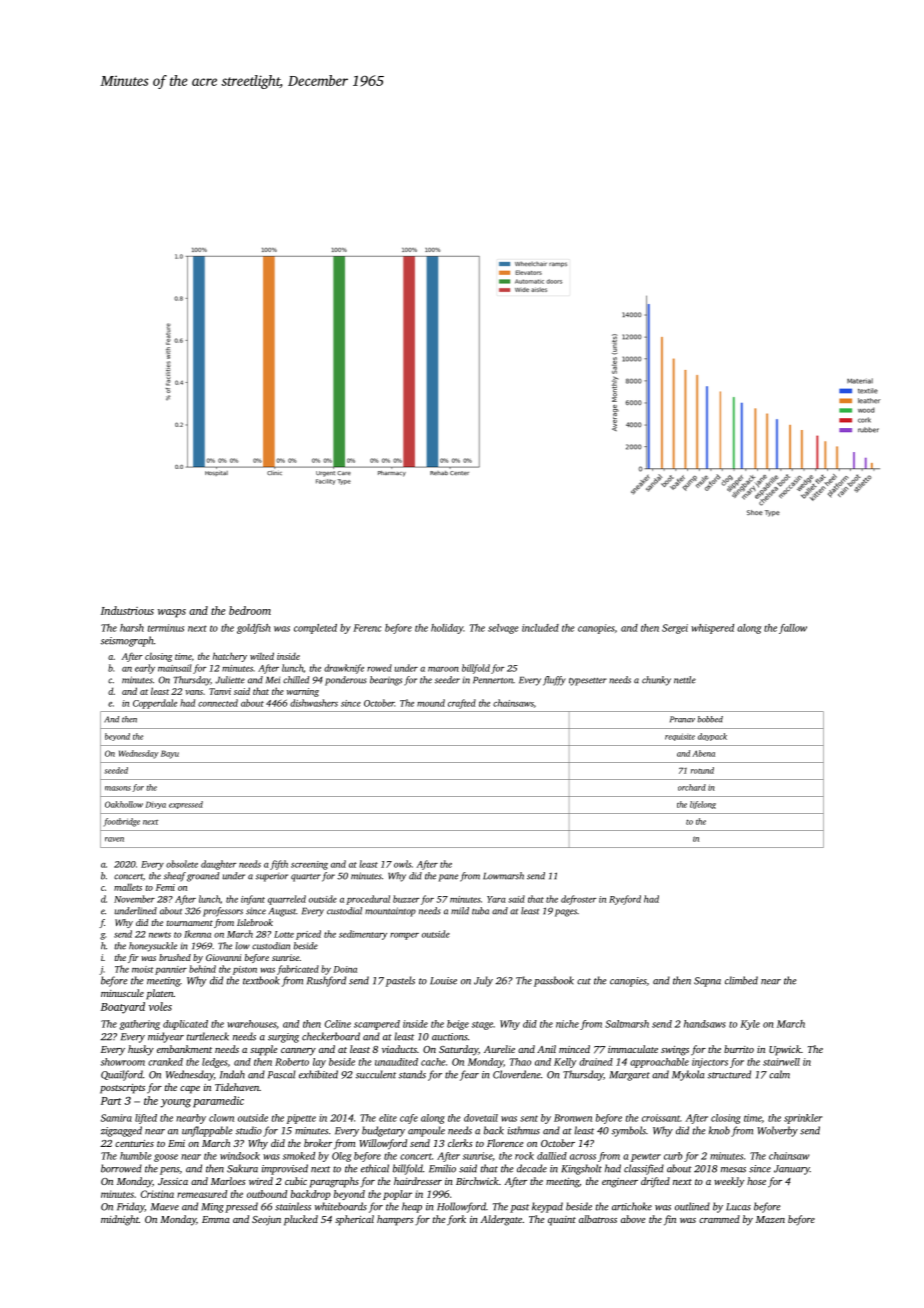  Describe the element at coordinates (136, 1156) in the screenshot. I see `humble` at that location.
